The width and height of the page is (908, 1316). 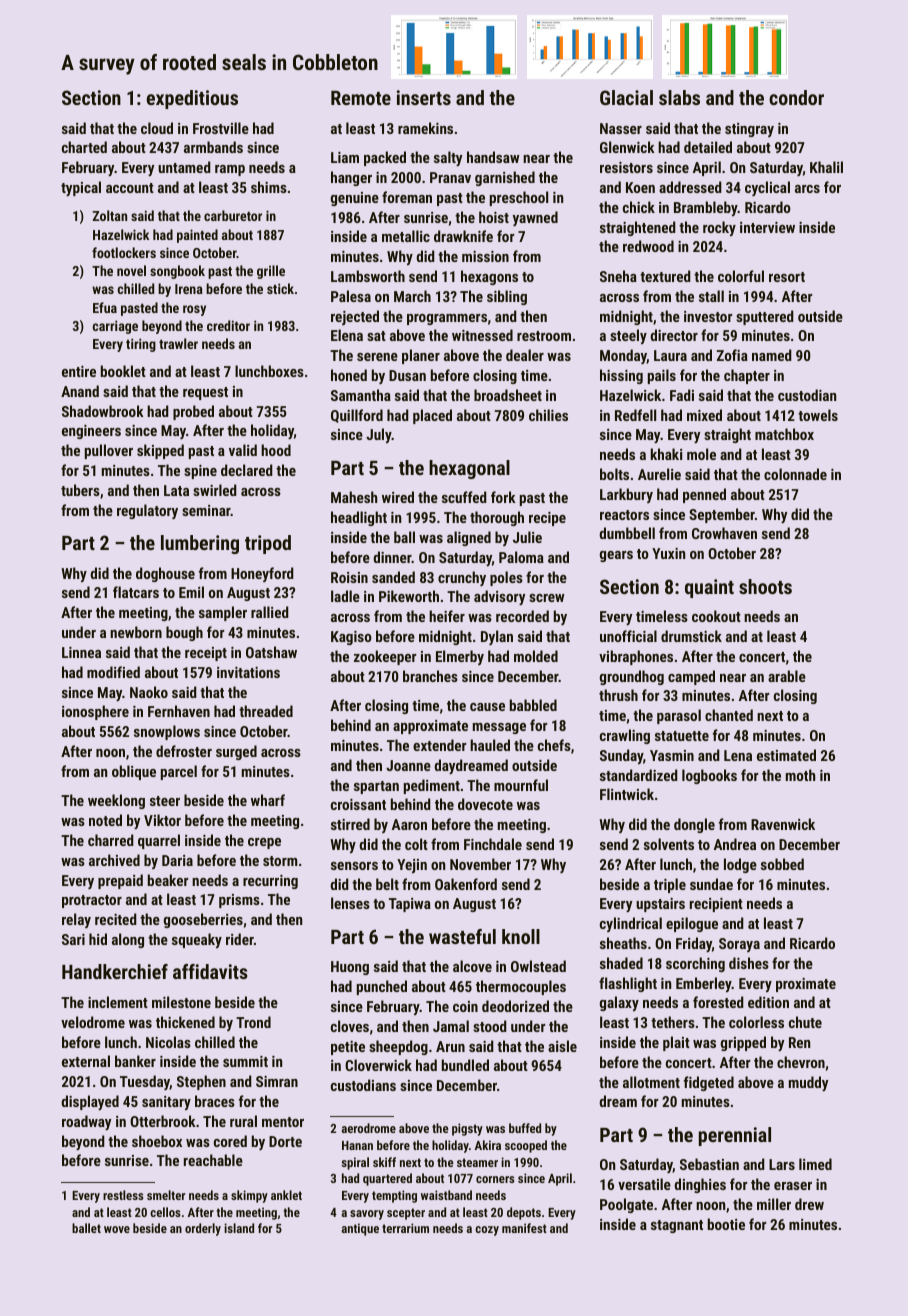 What do you see at coordinates (800, 775) in the page?
I see `moth` at bounding box center [800, 775].
